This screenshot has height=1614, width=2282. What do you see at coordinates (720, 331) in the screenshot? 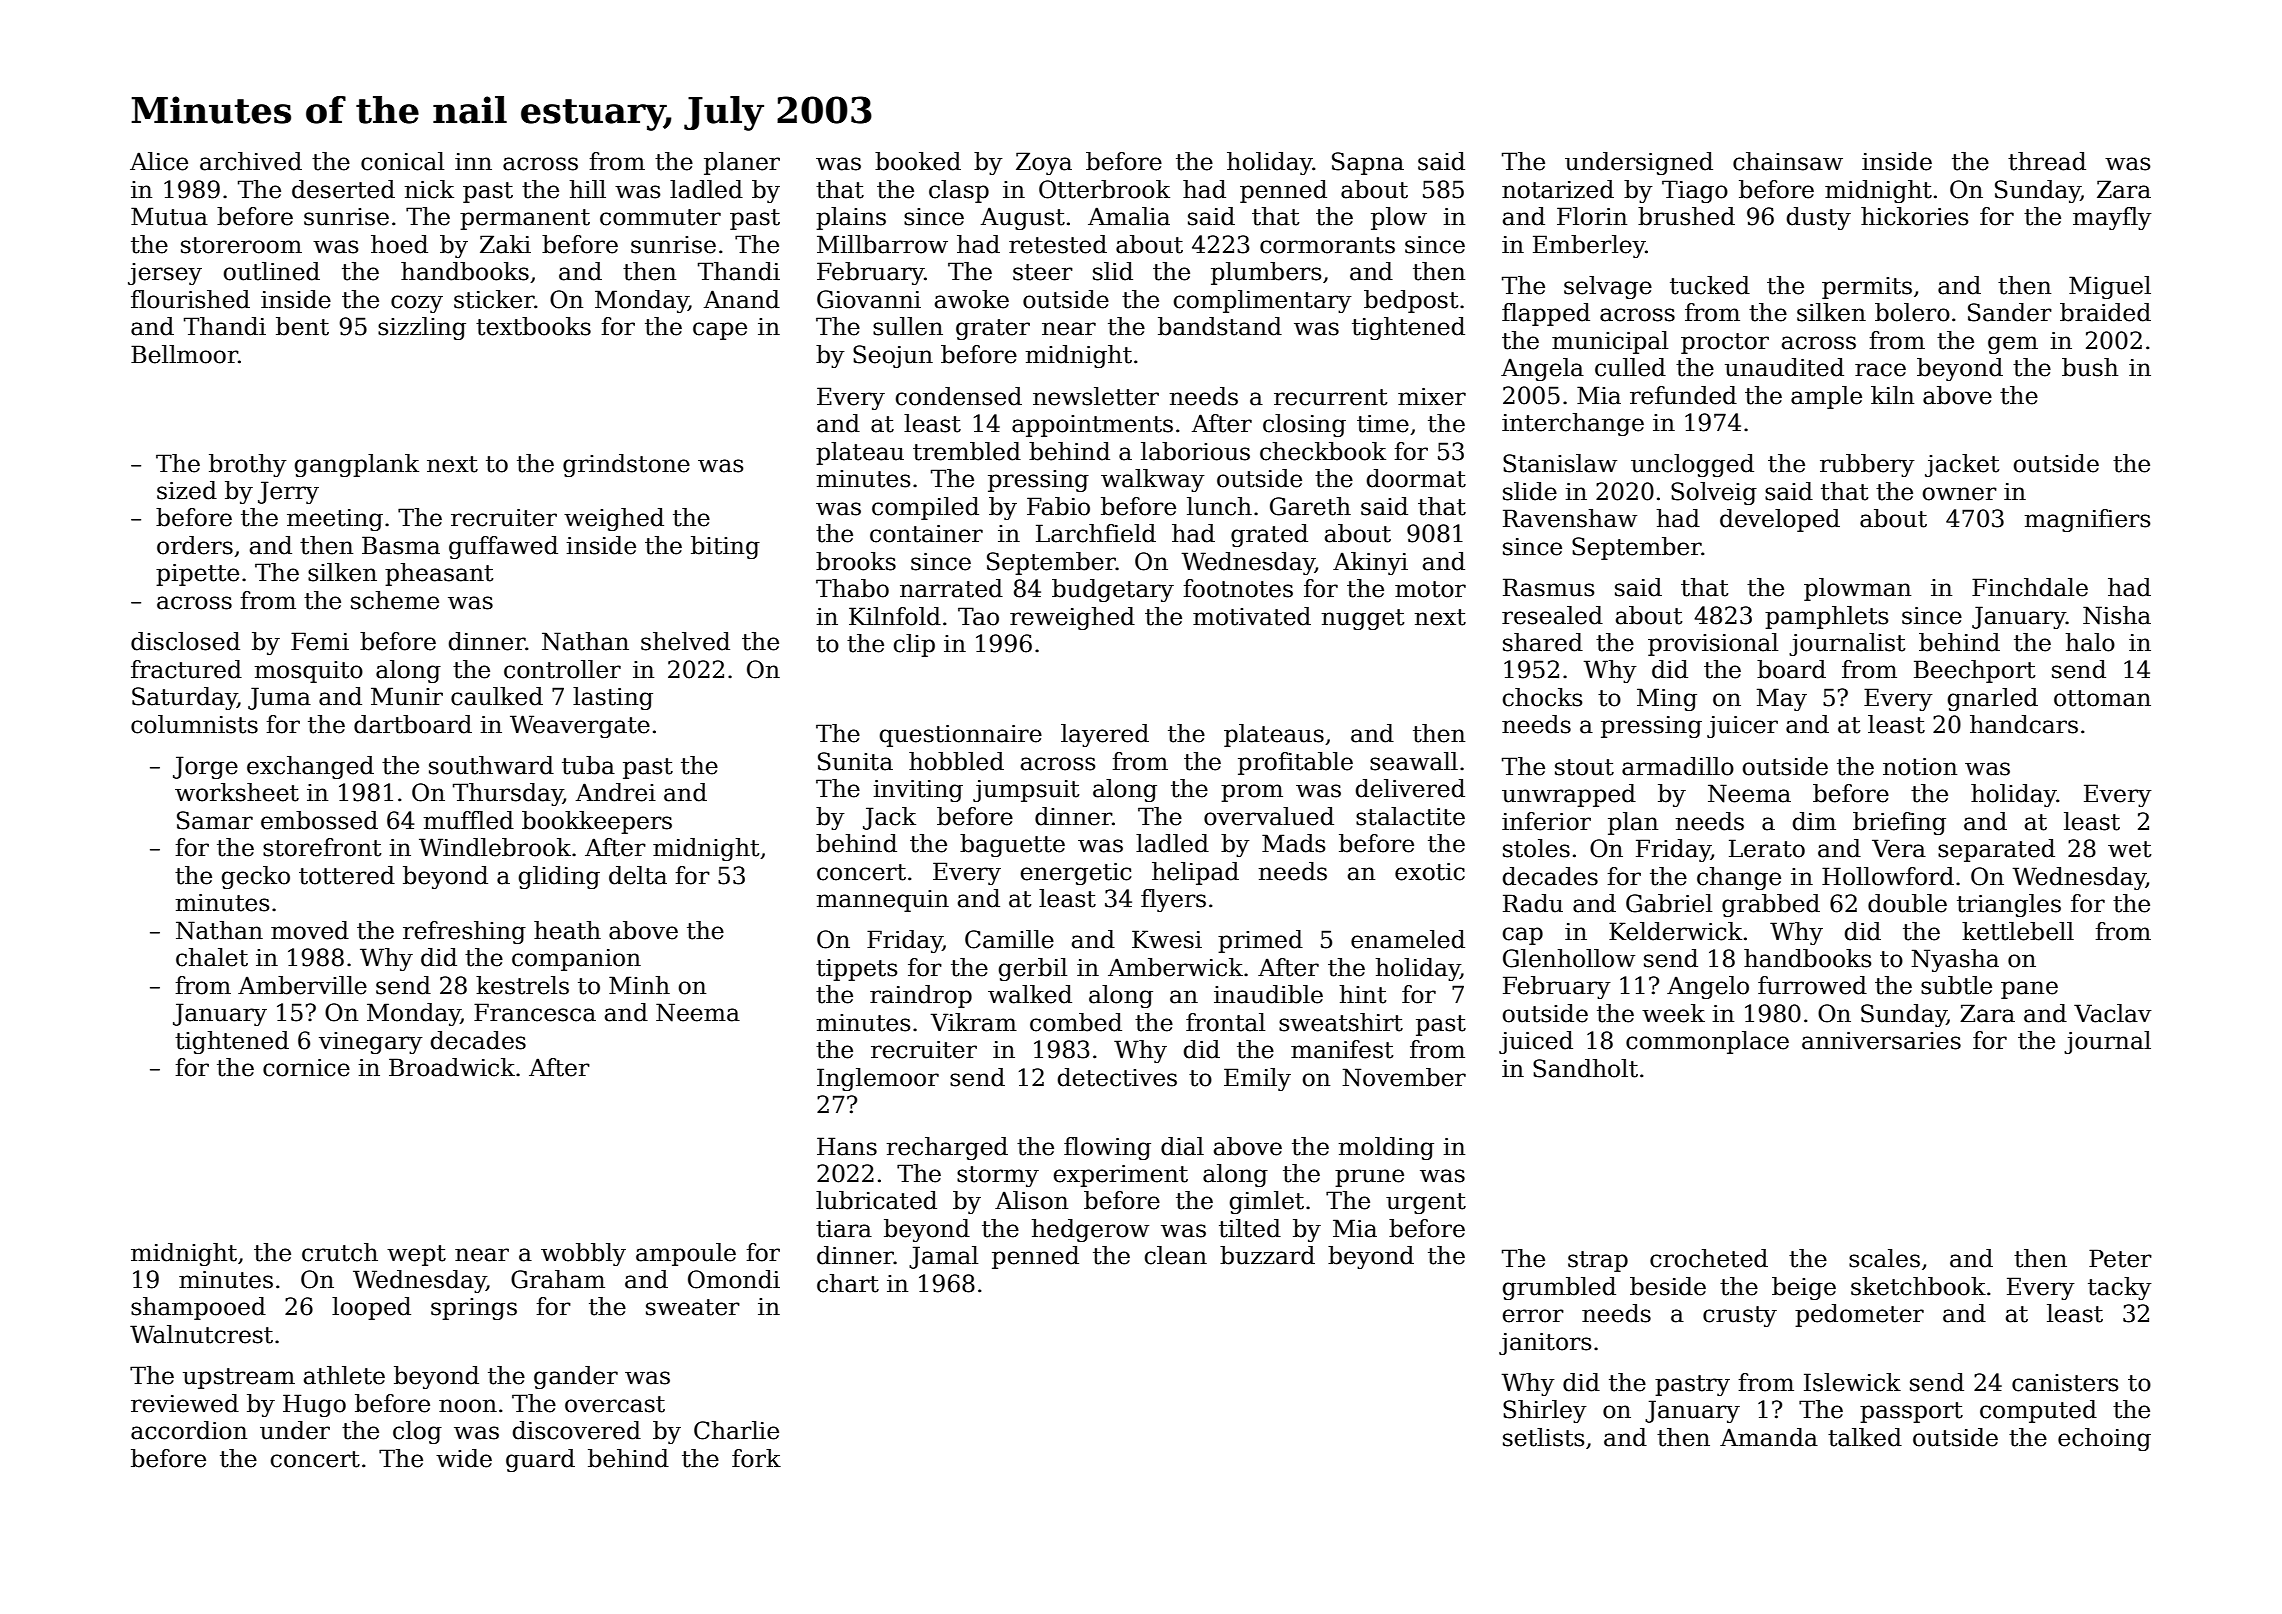
I see `cape` at bounding box center [720, 331].
